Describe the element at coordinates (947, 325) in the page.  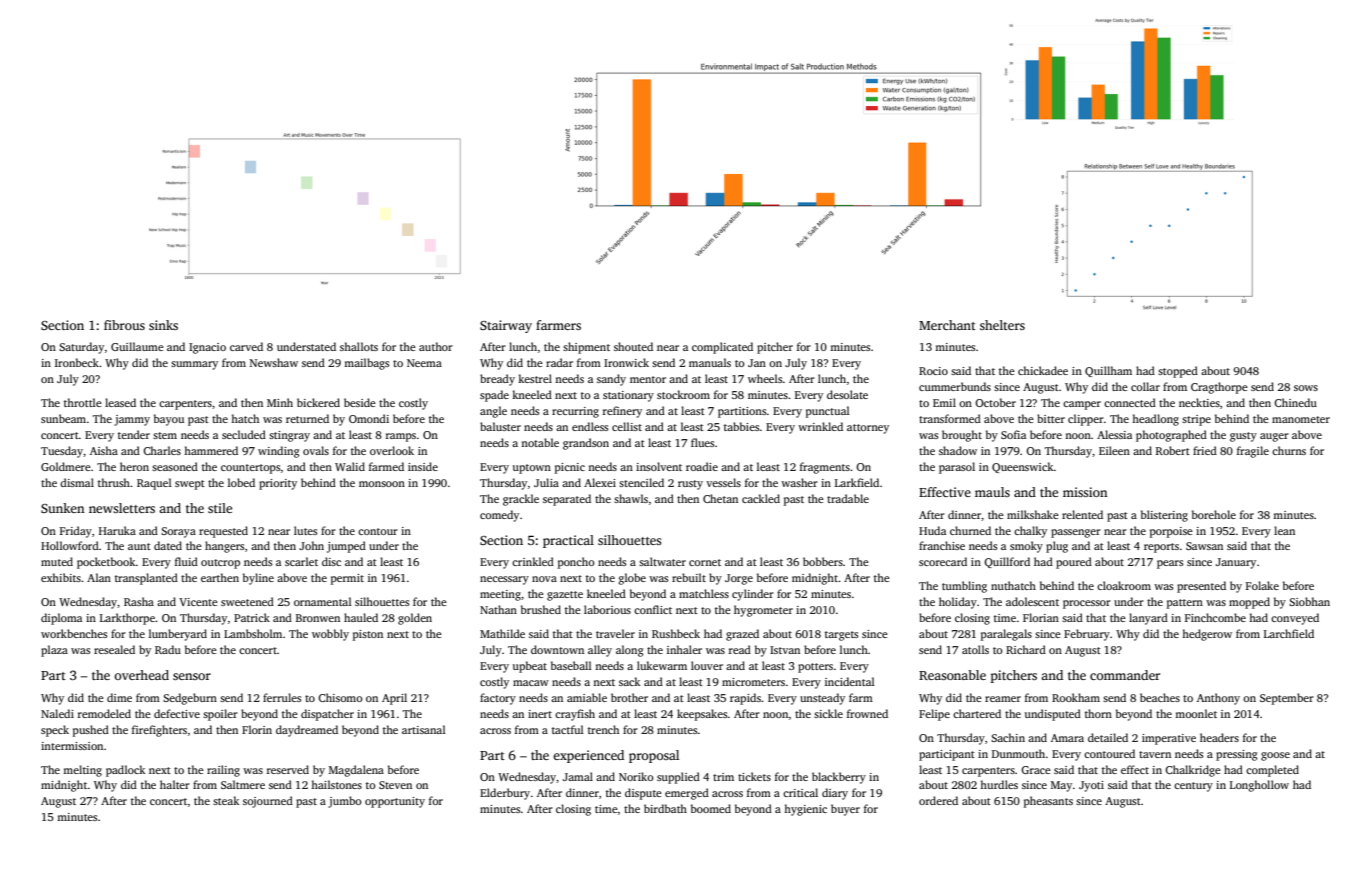
I see `Merchant` at that location.
